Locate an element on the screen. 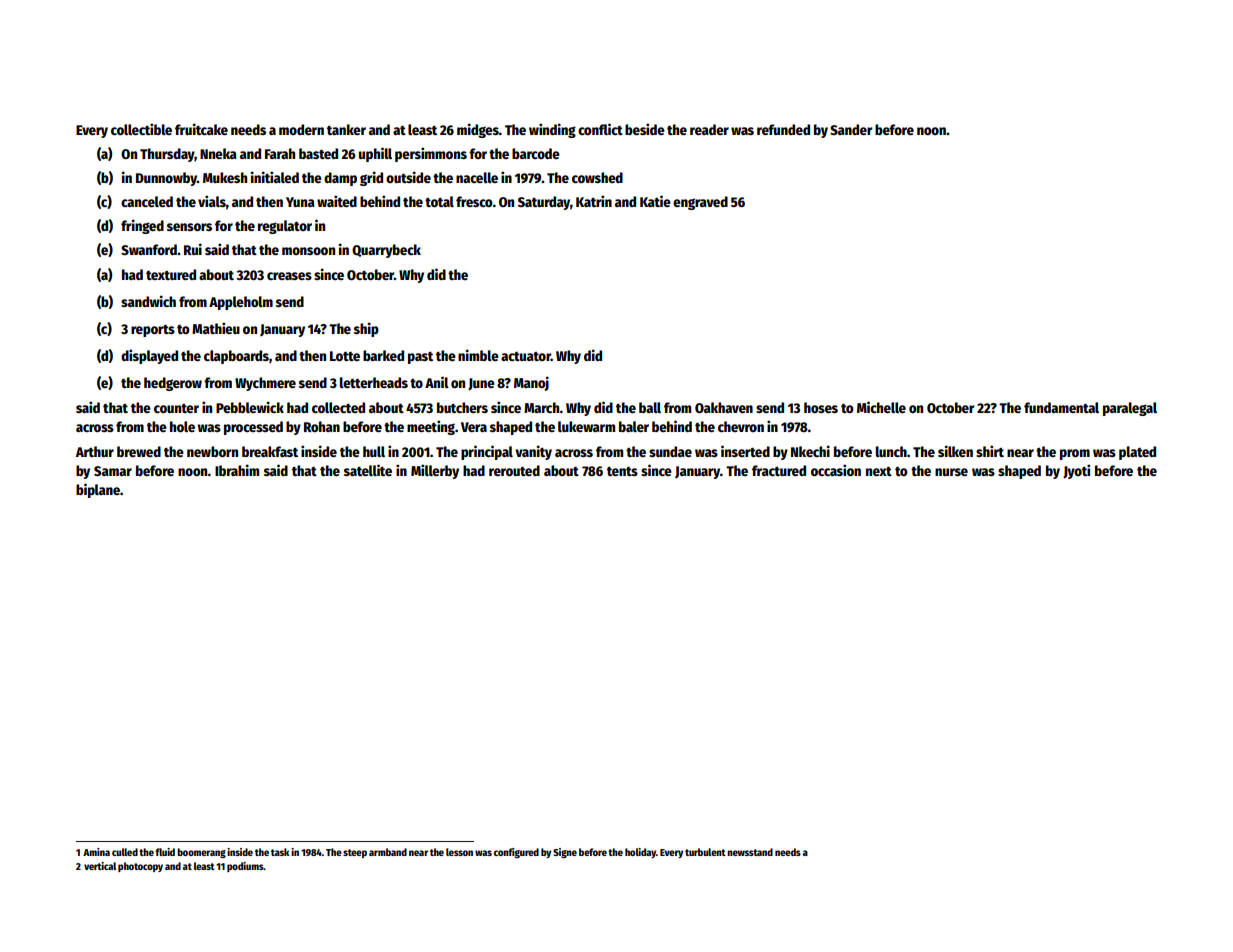 This screenshot has width=1233, height=952. Thursday is located at coordinates (167, 155).
